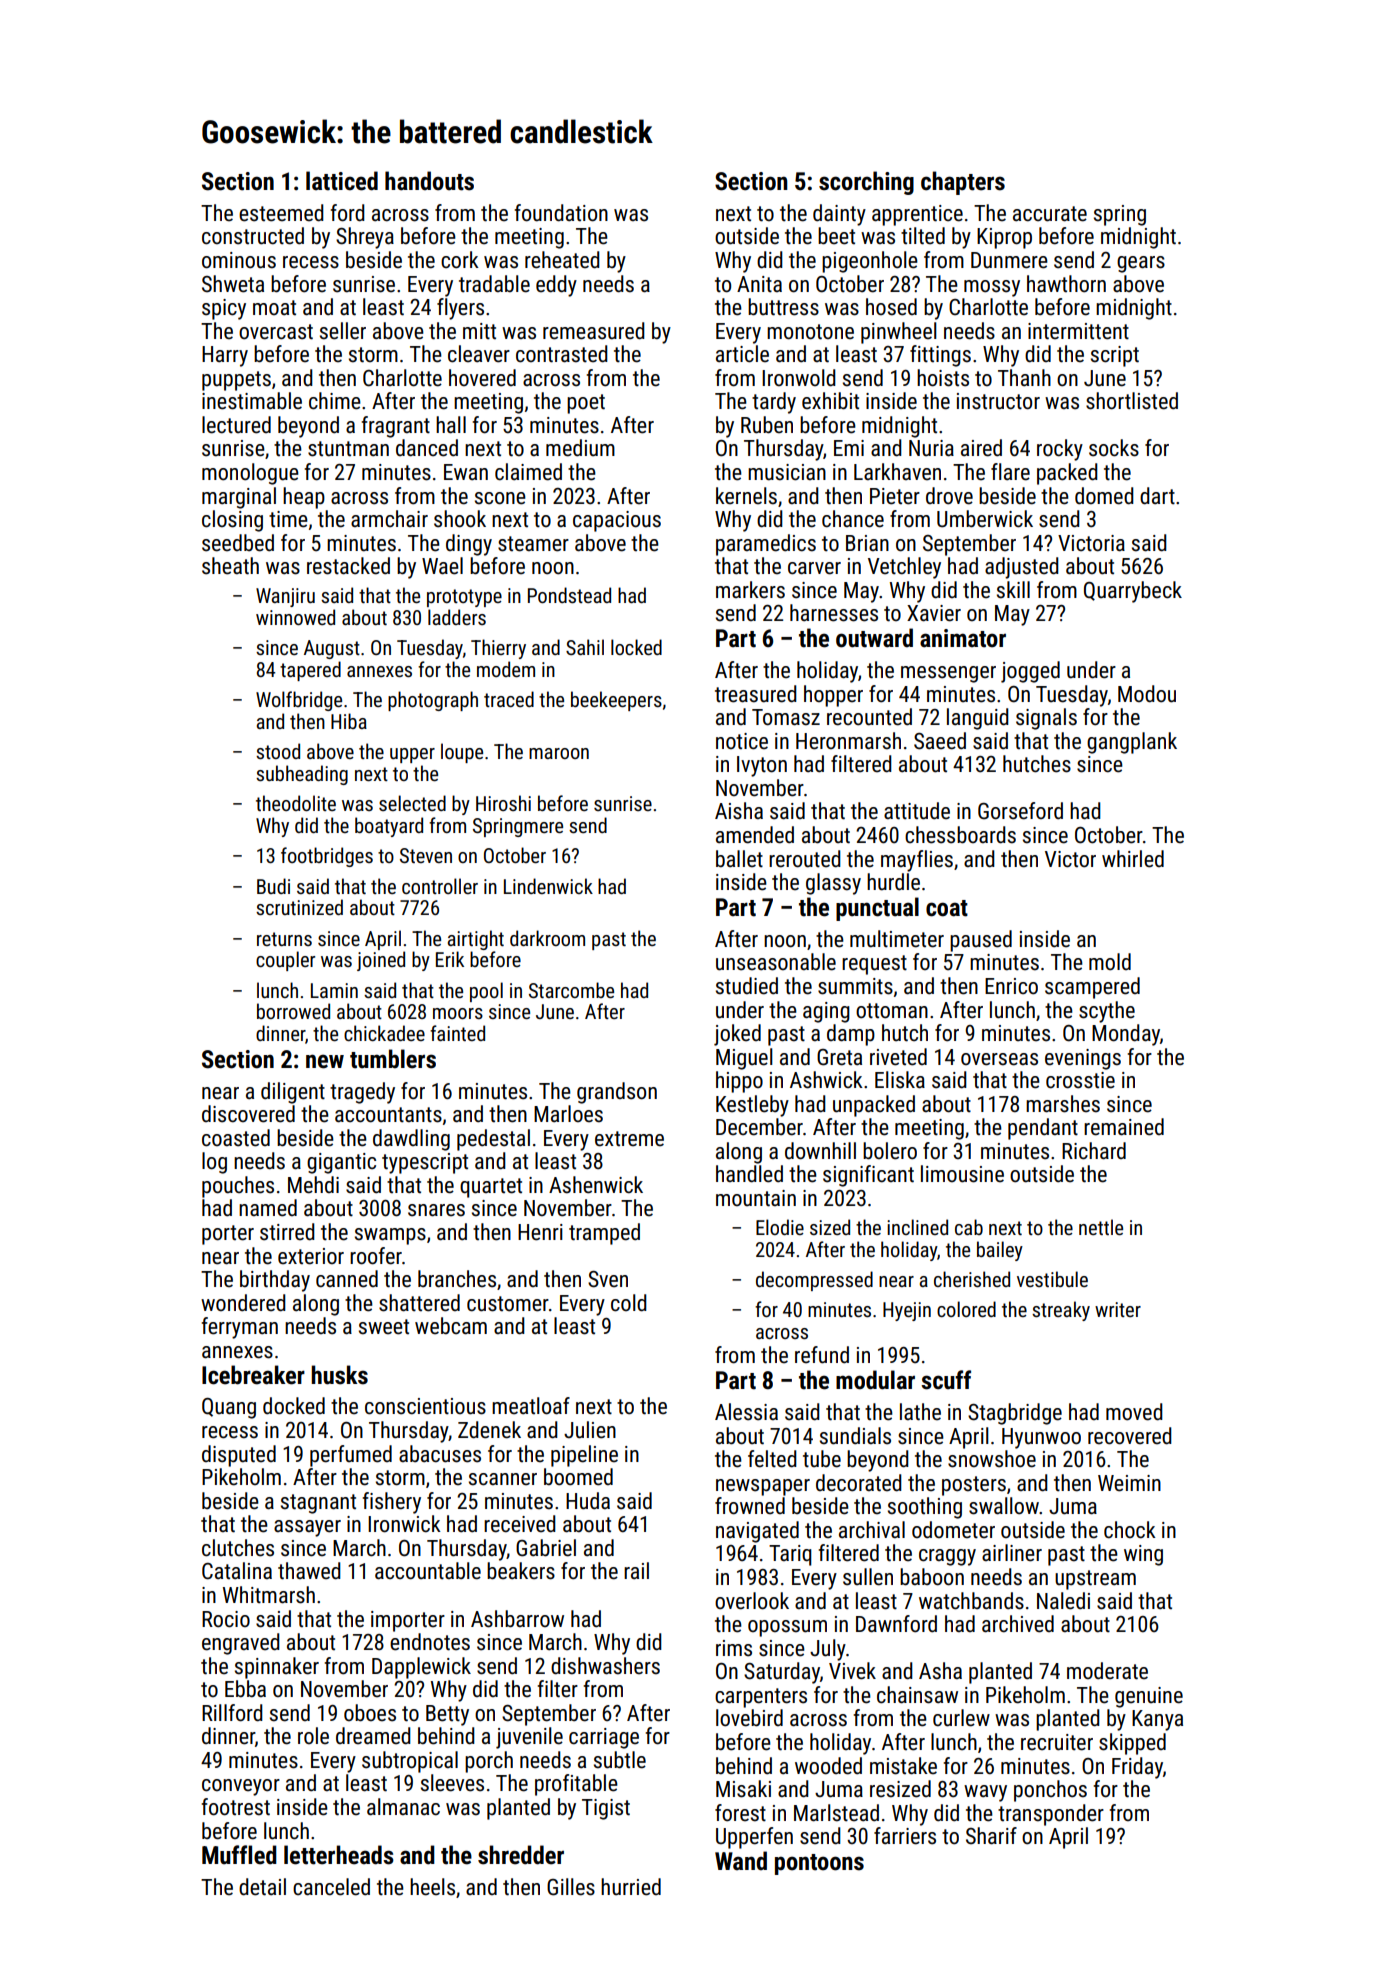 The image size is (1386, 1969). Describe the element at coordinates (239, 260) in the screenshot. I see `ominous` at that location.
